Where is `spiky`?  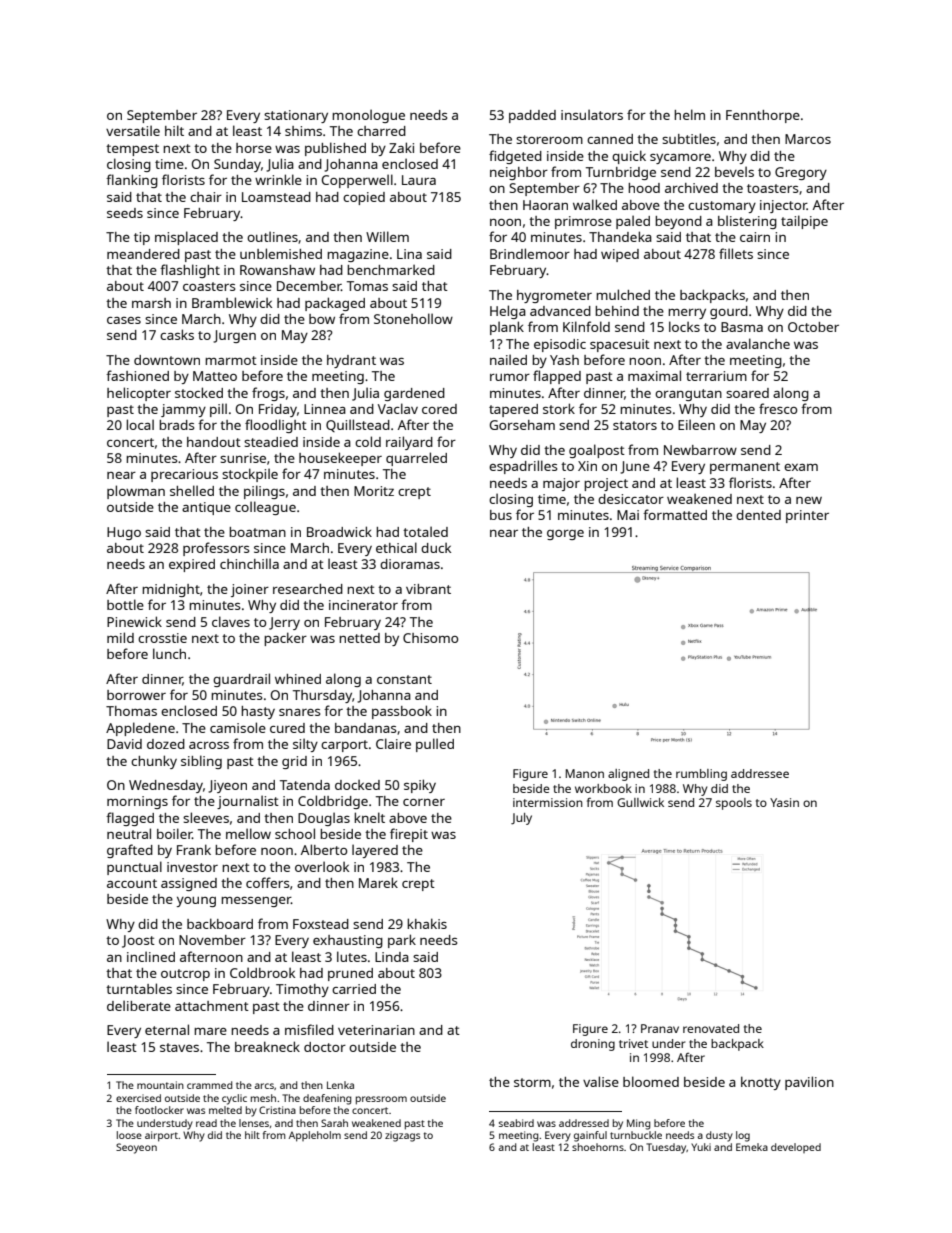 spiky is located at coordinates (420, 786).
